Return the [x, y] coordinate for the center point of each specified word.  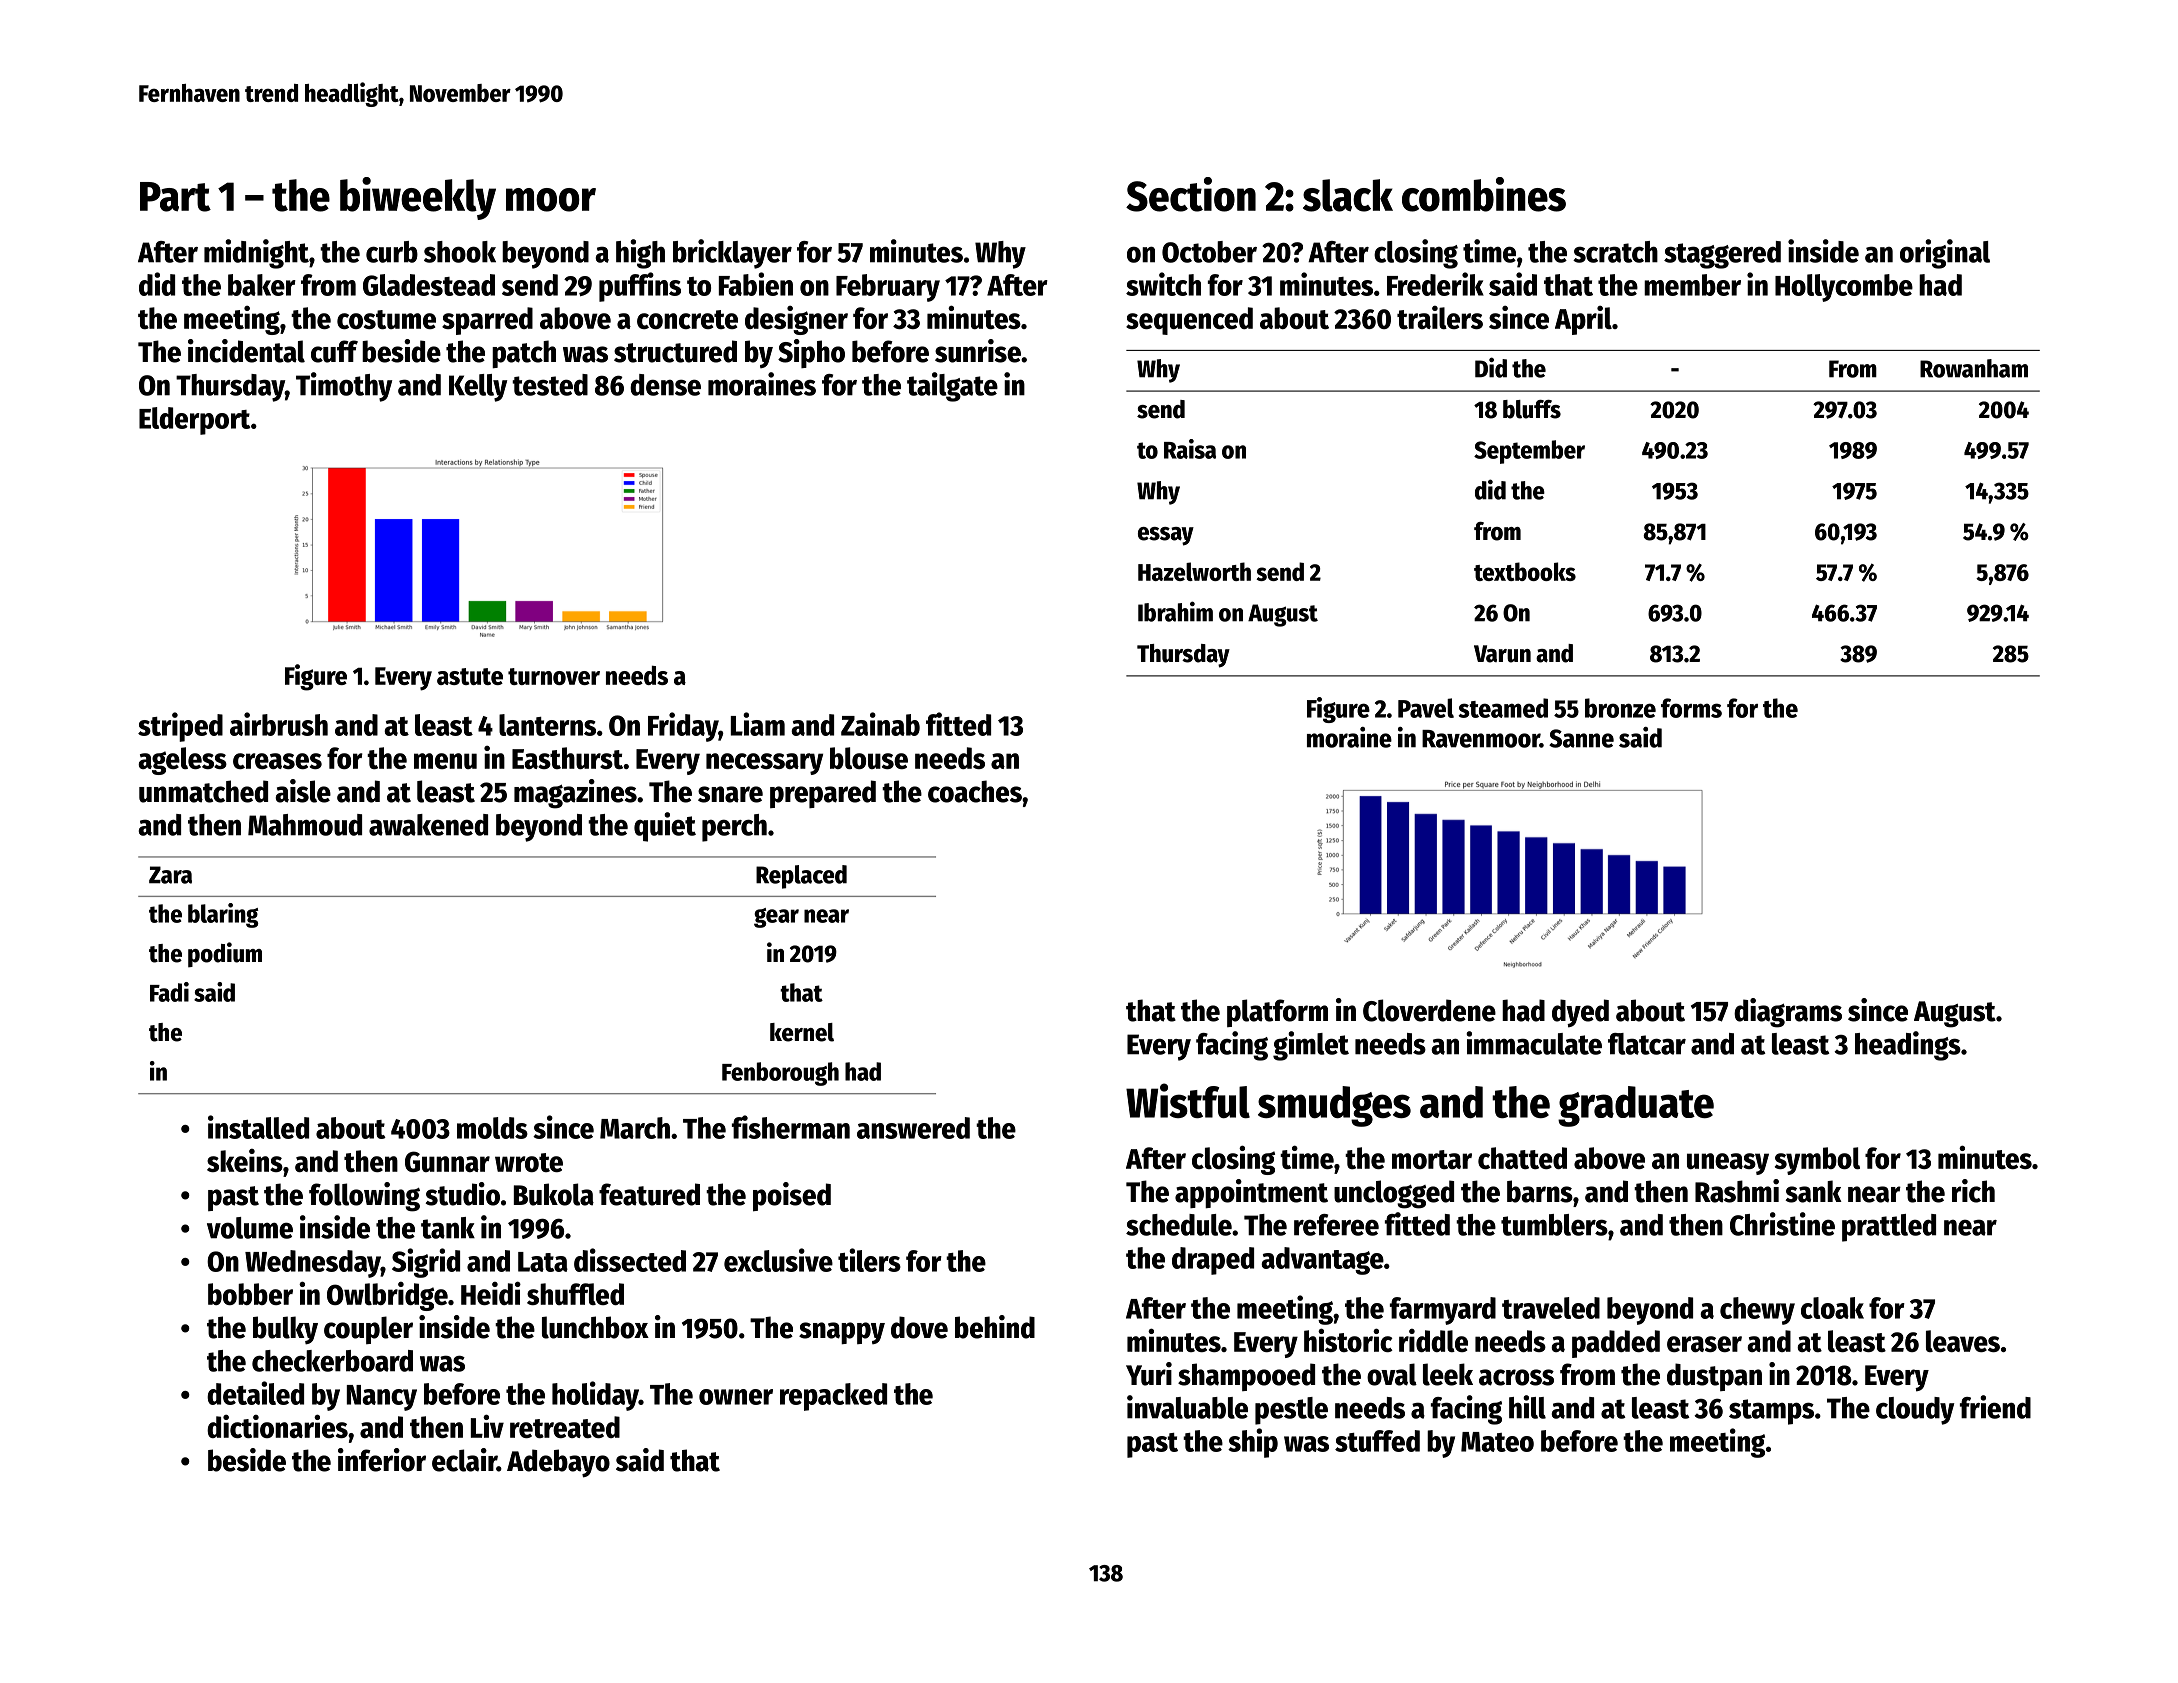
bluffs [1532, 409]
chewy [1757, 1311]
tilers [869, 1260]
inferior [382, 1460]
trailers [1440, 317]
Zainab [880, 724]
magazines [575, 794]
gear [776, 918]
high [640, 254]
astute [470, 676]
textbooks [1525, 571]
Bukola [554, 1194]
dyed [1580, 1013]
